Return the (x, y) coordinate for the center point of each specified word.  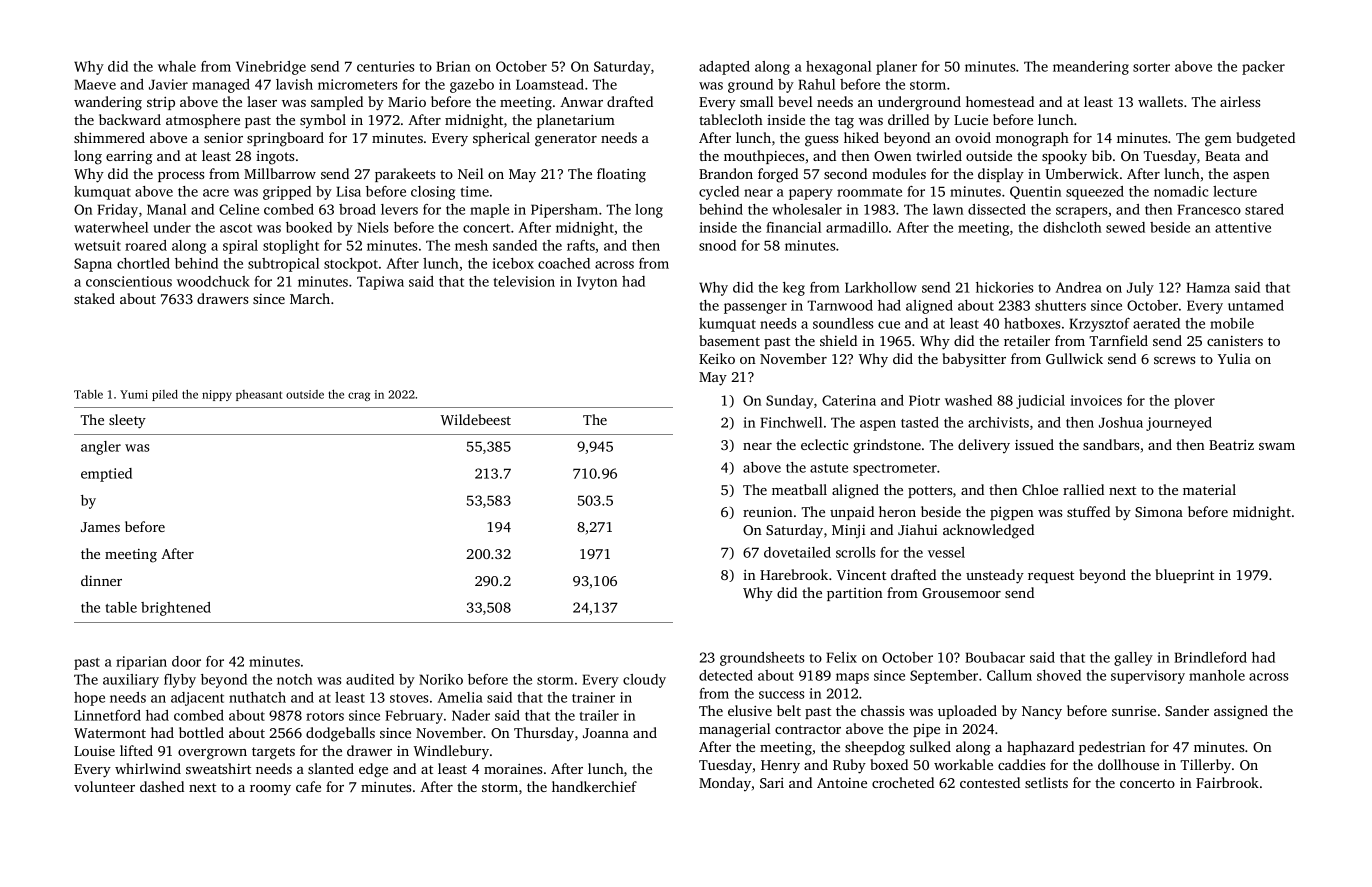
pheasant (259, 395)
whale (177, 66)
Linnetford (107, 715)
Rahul (816, 84)
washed (968, 400)
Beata (1222, 156)
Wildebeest (476, 419)
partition (855, 594)
